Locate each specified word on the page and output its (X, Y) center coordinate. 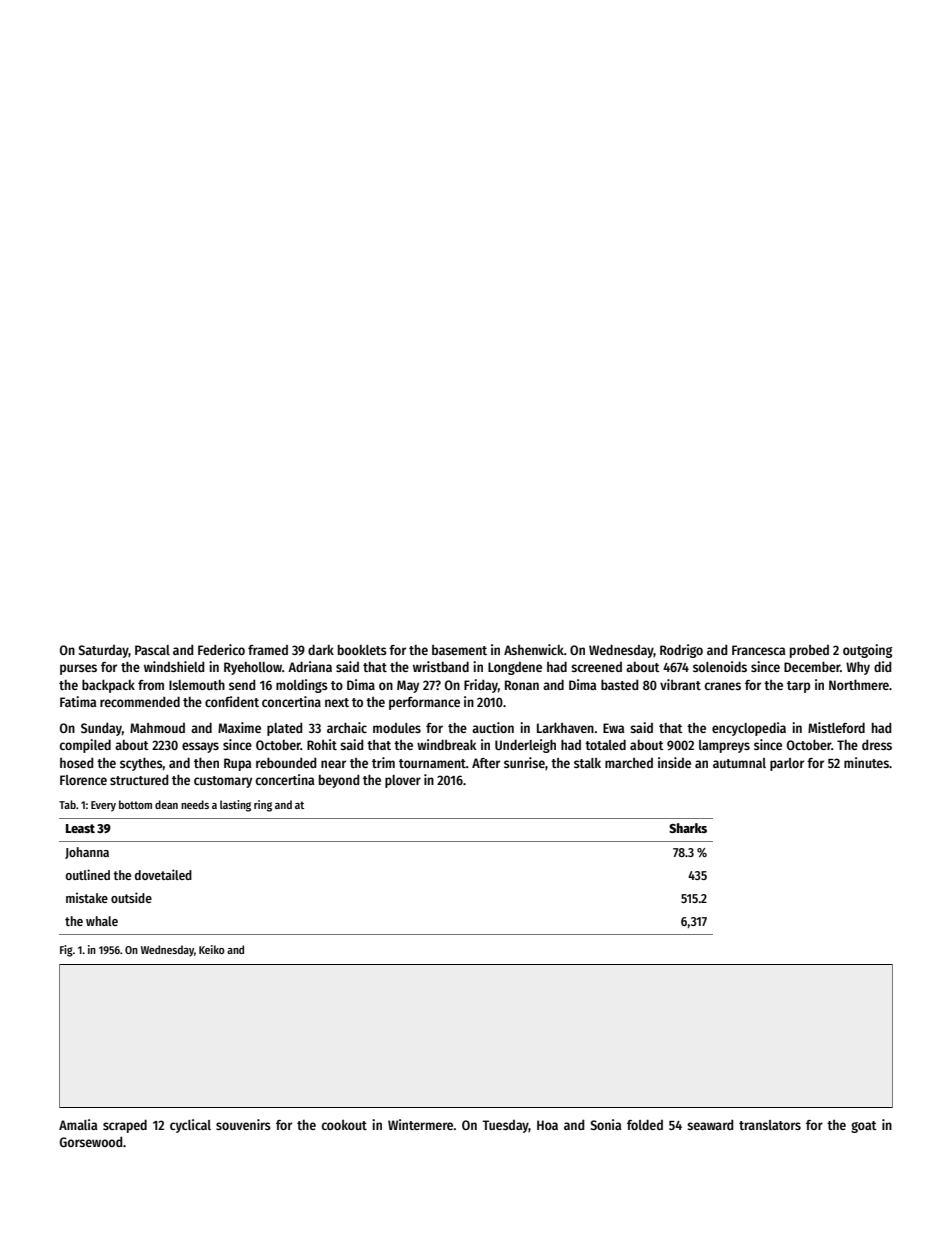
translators (770, 1125)
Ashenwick (534, 649)
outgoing (867, 651)
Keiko (212, 949)
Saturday (104, 651)
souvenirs (243, 1124)
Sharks (688, 828)
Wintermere (420, 1124)
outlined (87, 874)
